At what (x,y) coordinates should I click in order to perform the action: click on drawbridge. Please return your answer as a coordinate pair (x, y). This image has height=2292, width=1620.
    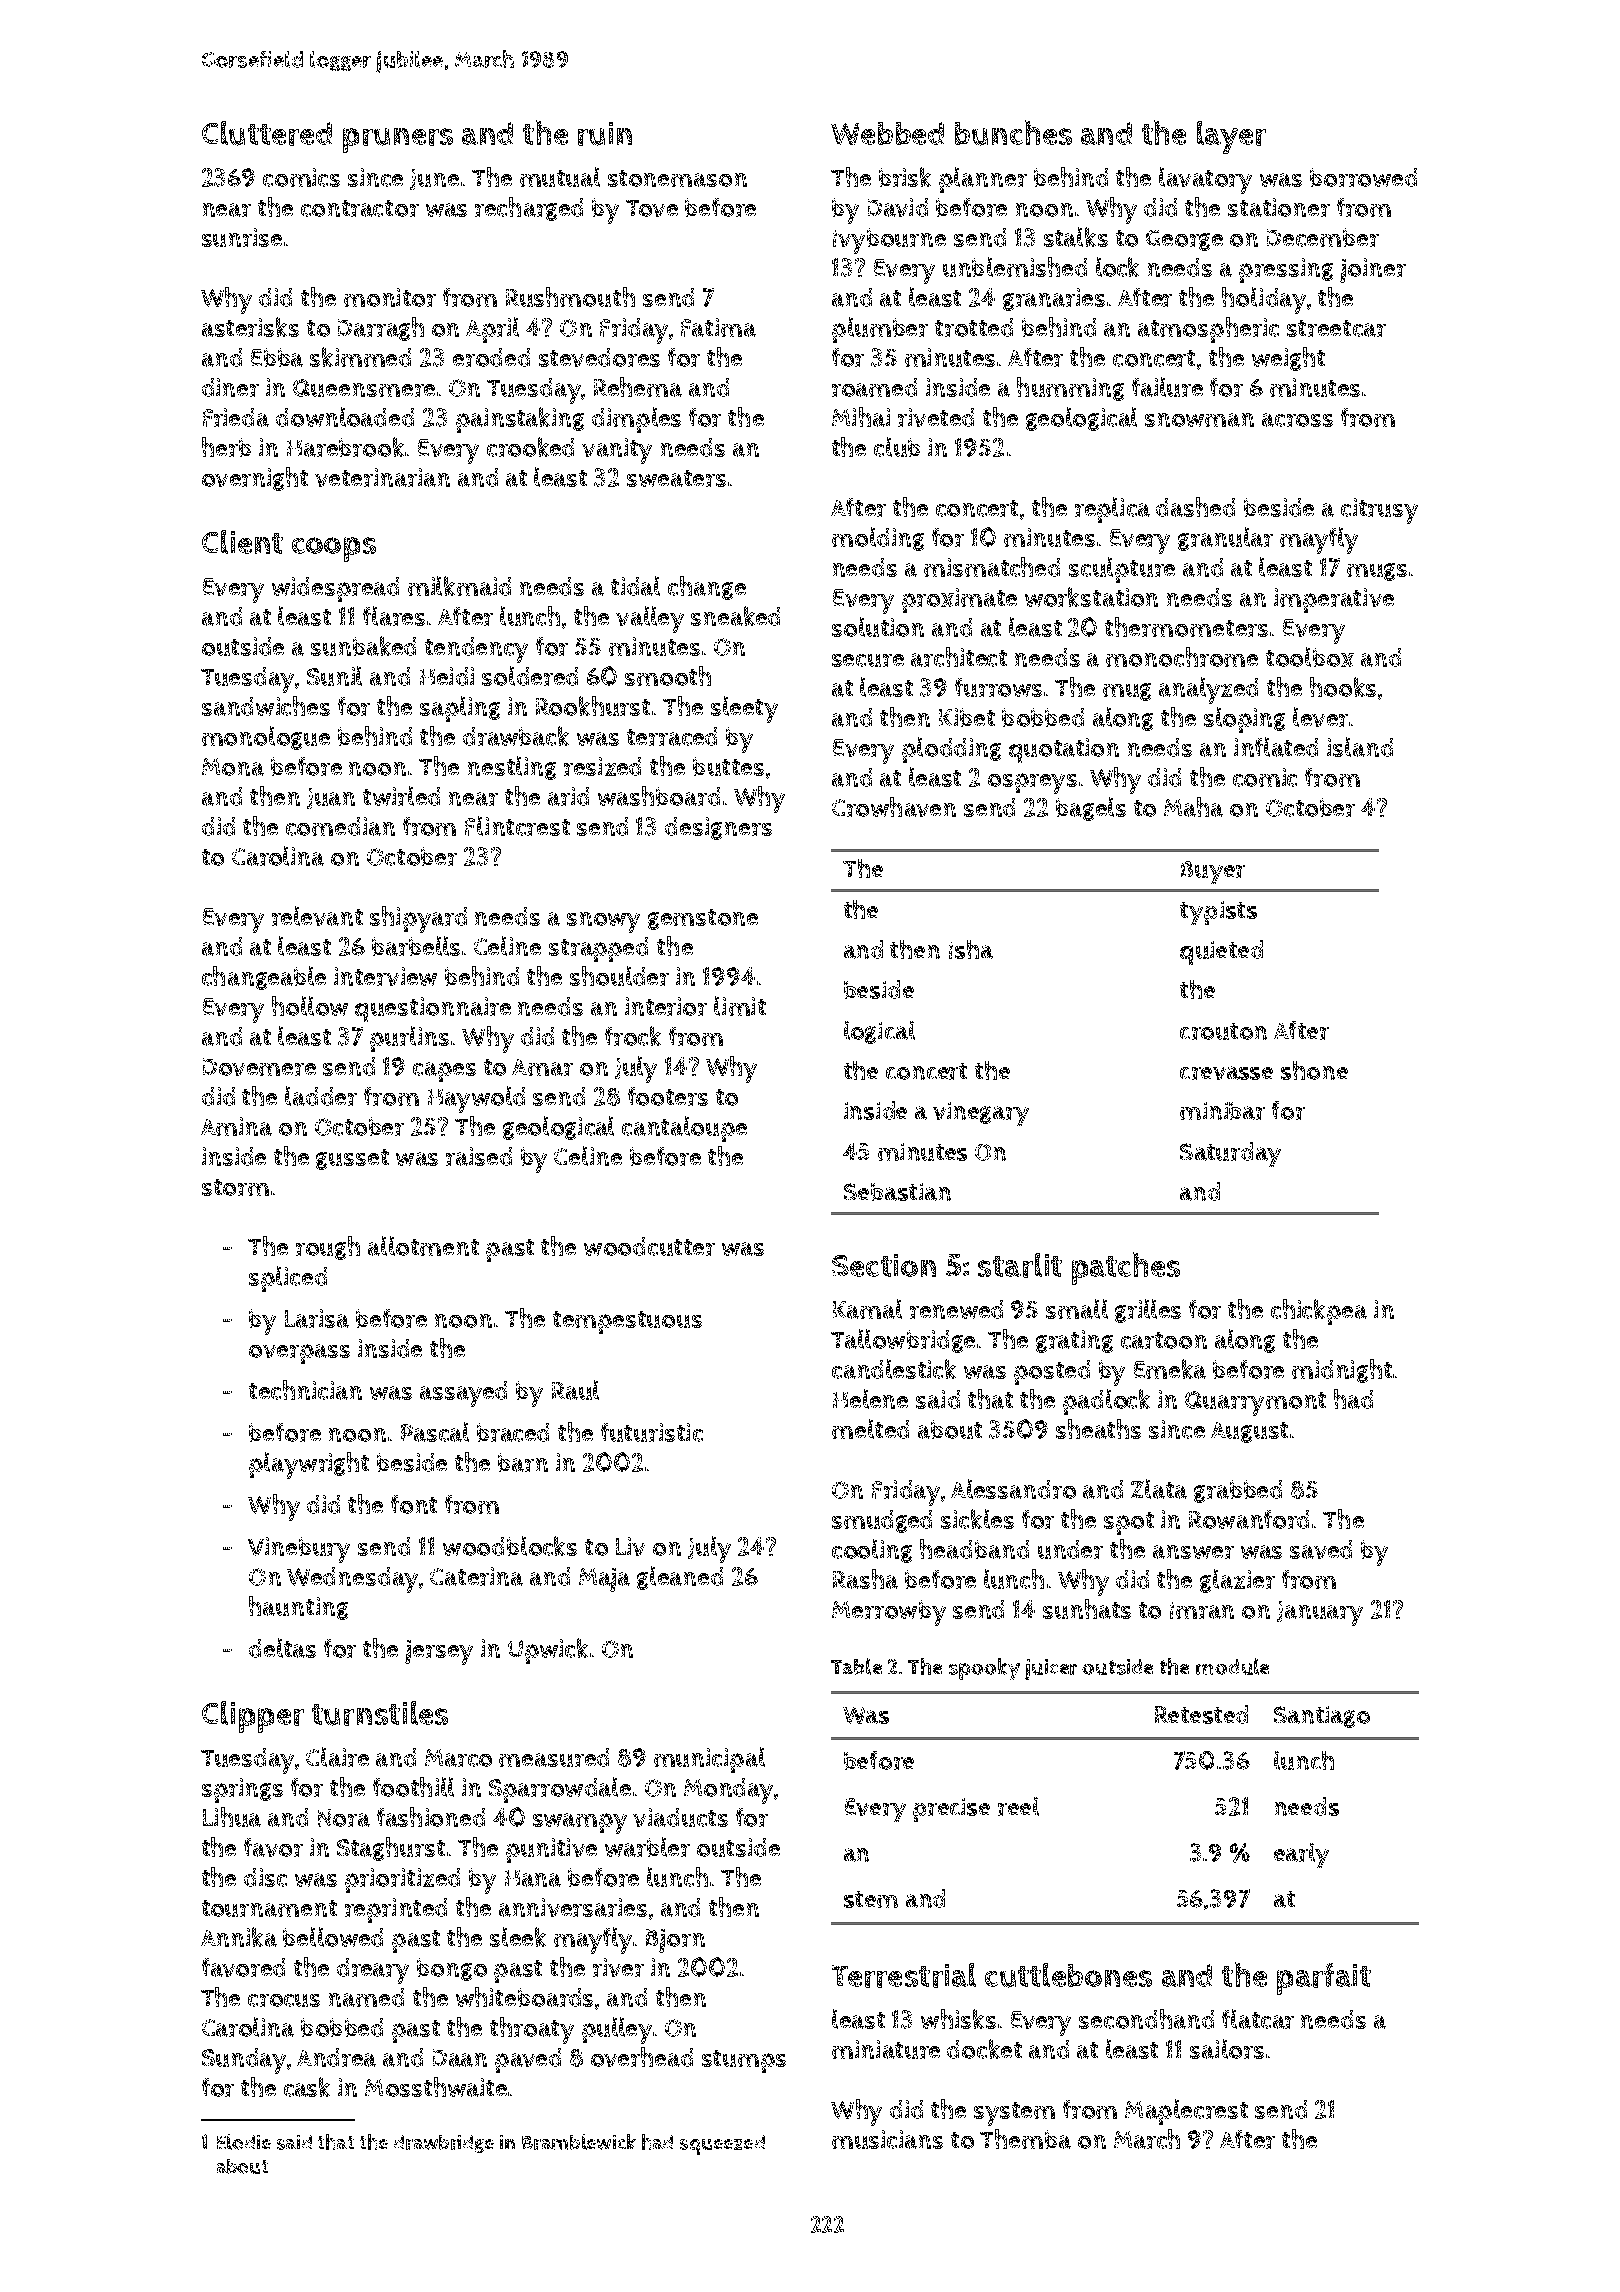
    Looking at the image, I should click on (444, 2144).
